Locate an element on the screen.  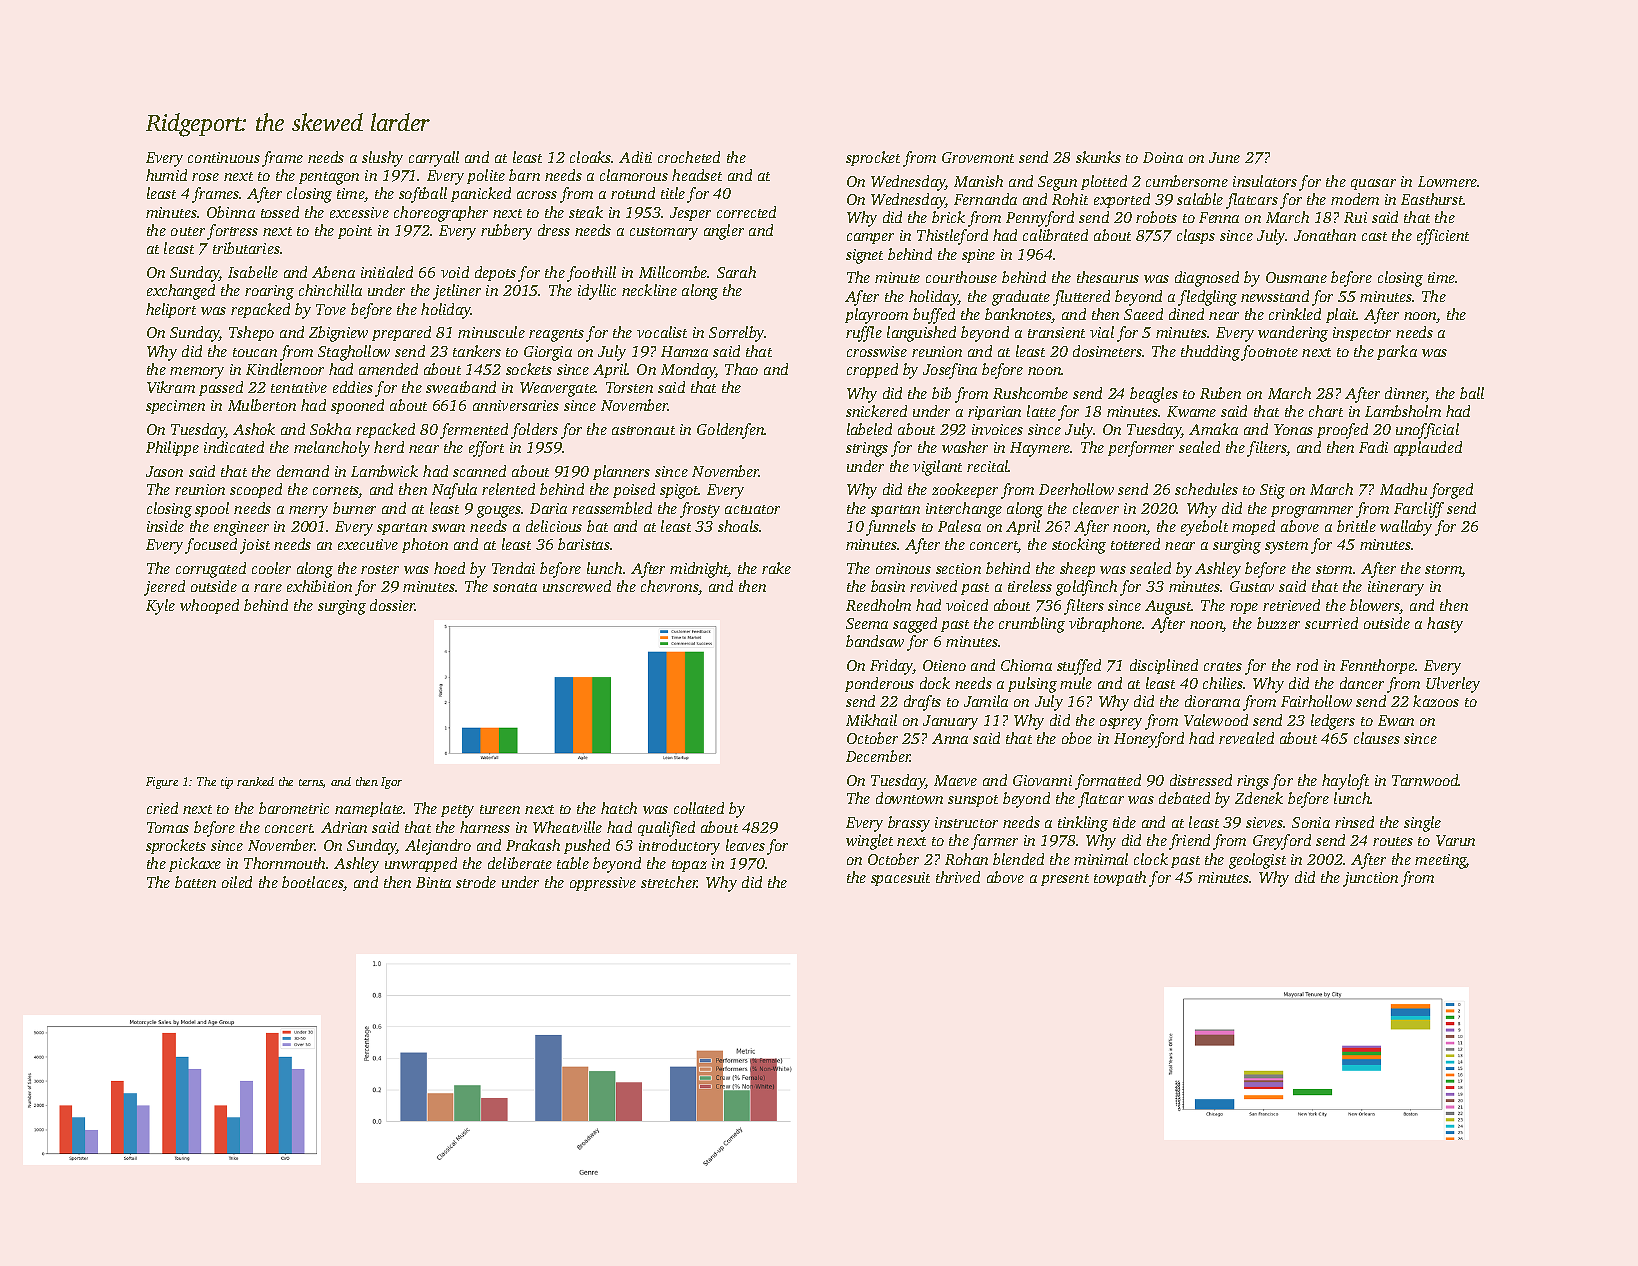
Mikhail is located at coordinates (871, 720).
